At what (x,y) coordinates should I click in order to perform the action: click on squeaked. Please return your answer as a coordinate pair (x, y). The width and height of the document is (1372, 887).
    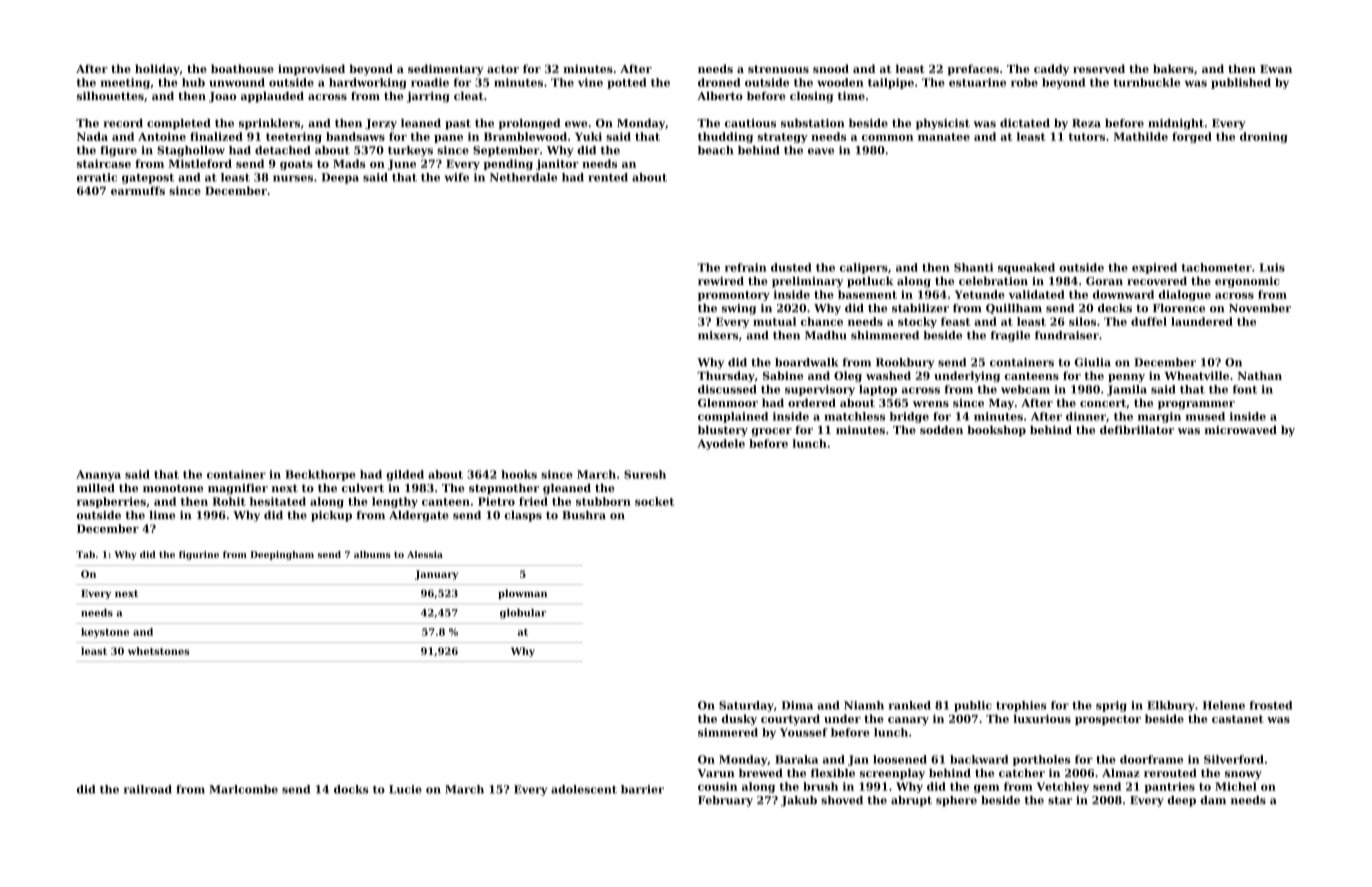
    Looking at the image, I should click on (1026, 268).
